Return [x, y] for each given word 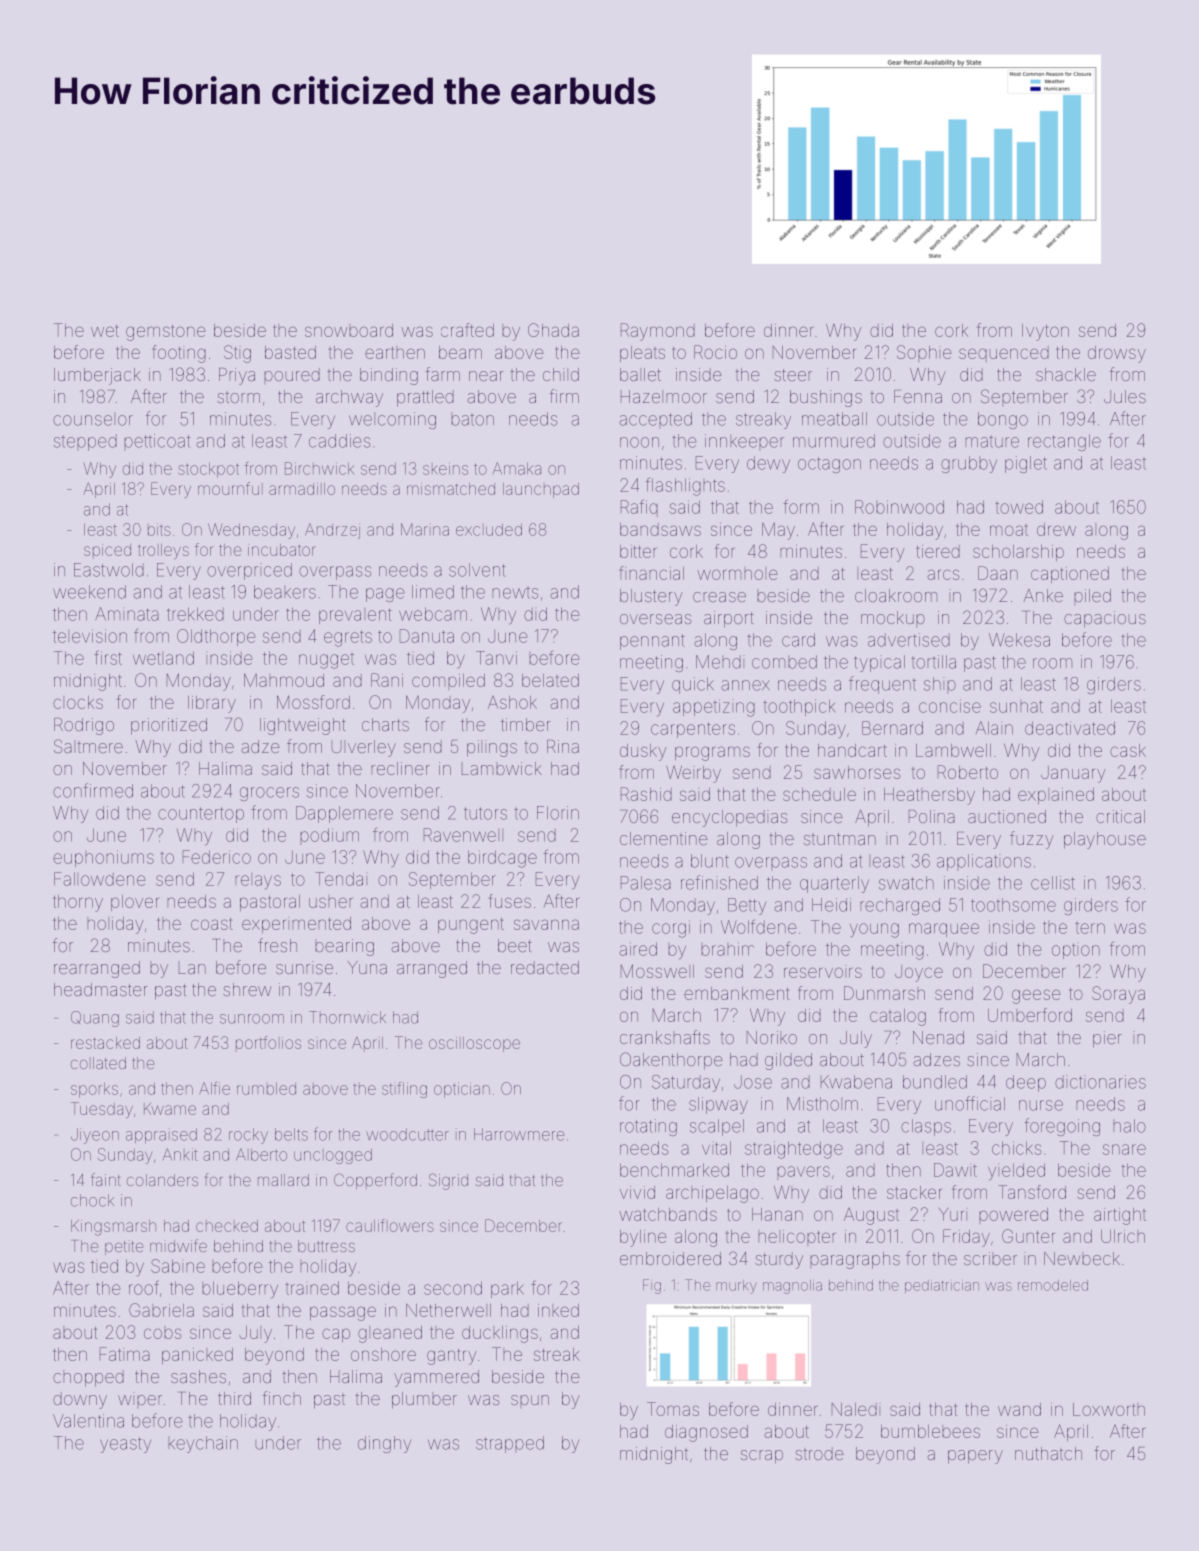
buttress [326, 1246]
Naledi [856, 1409]
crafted [467, 330]
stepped [85, 442]
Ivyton [1045, 332]
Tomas [673, 1409]
